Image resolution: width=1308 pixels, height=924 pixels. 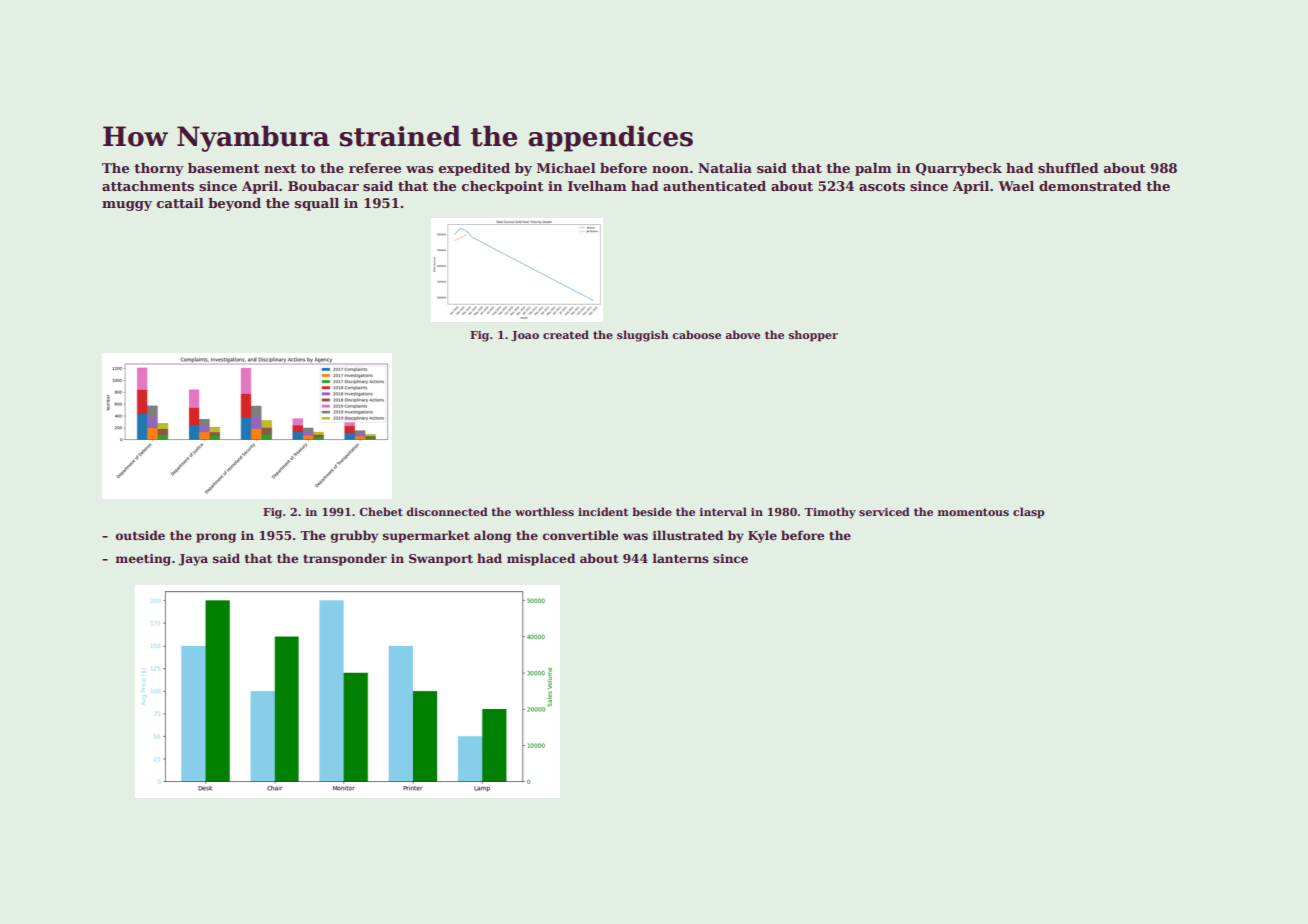 I want to click on Swanport, so click(x=441, y=560).
